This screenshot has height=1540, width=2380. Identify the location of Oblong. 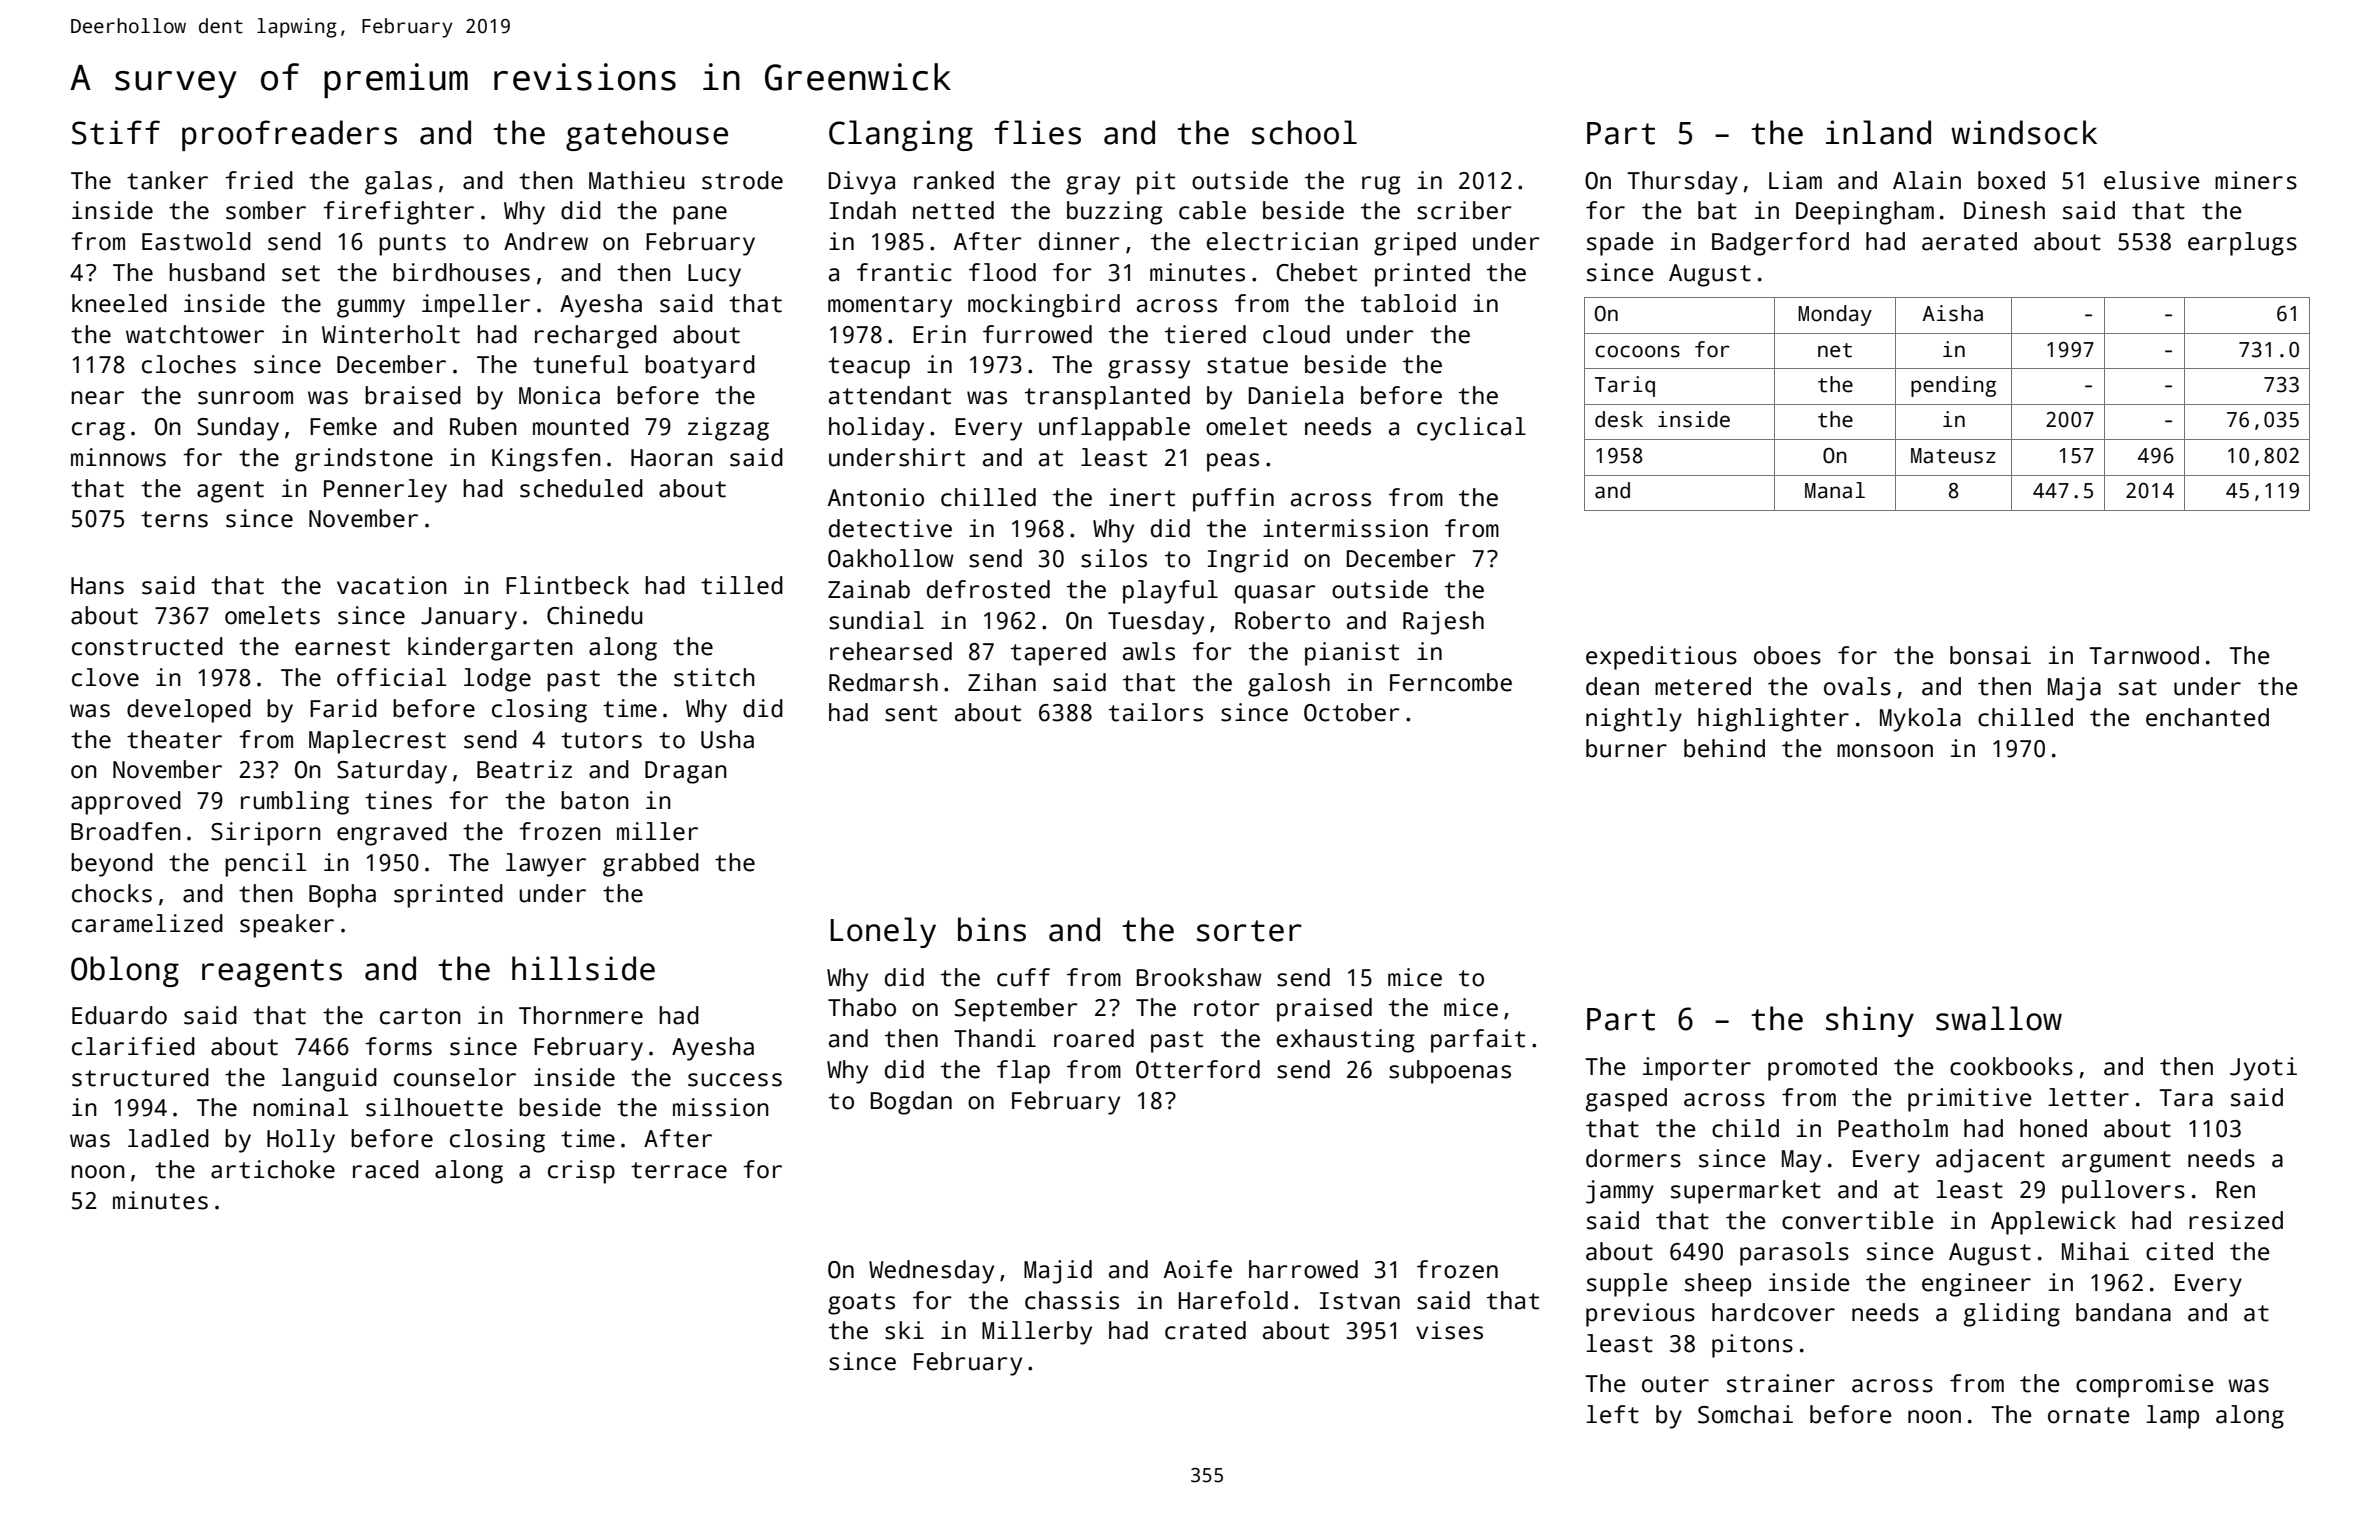
(125, 971).
